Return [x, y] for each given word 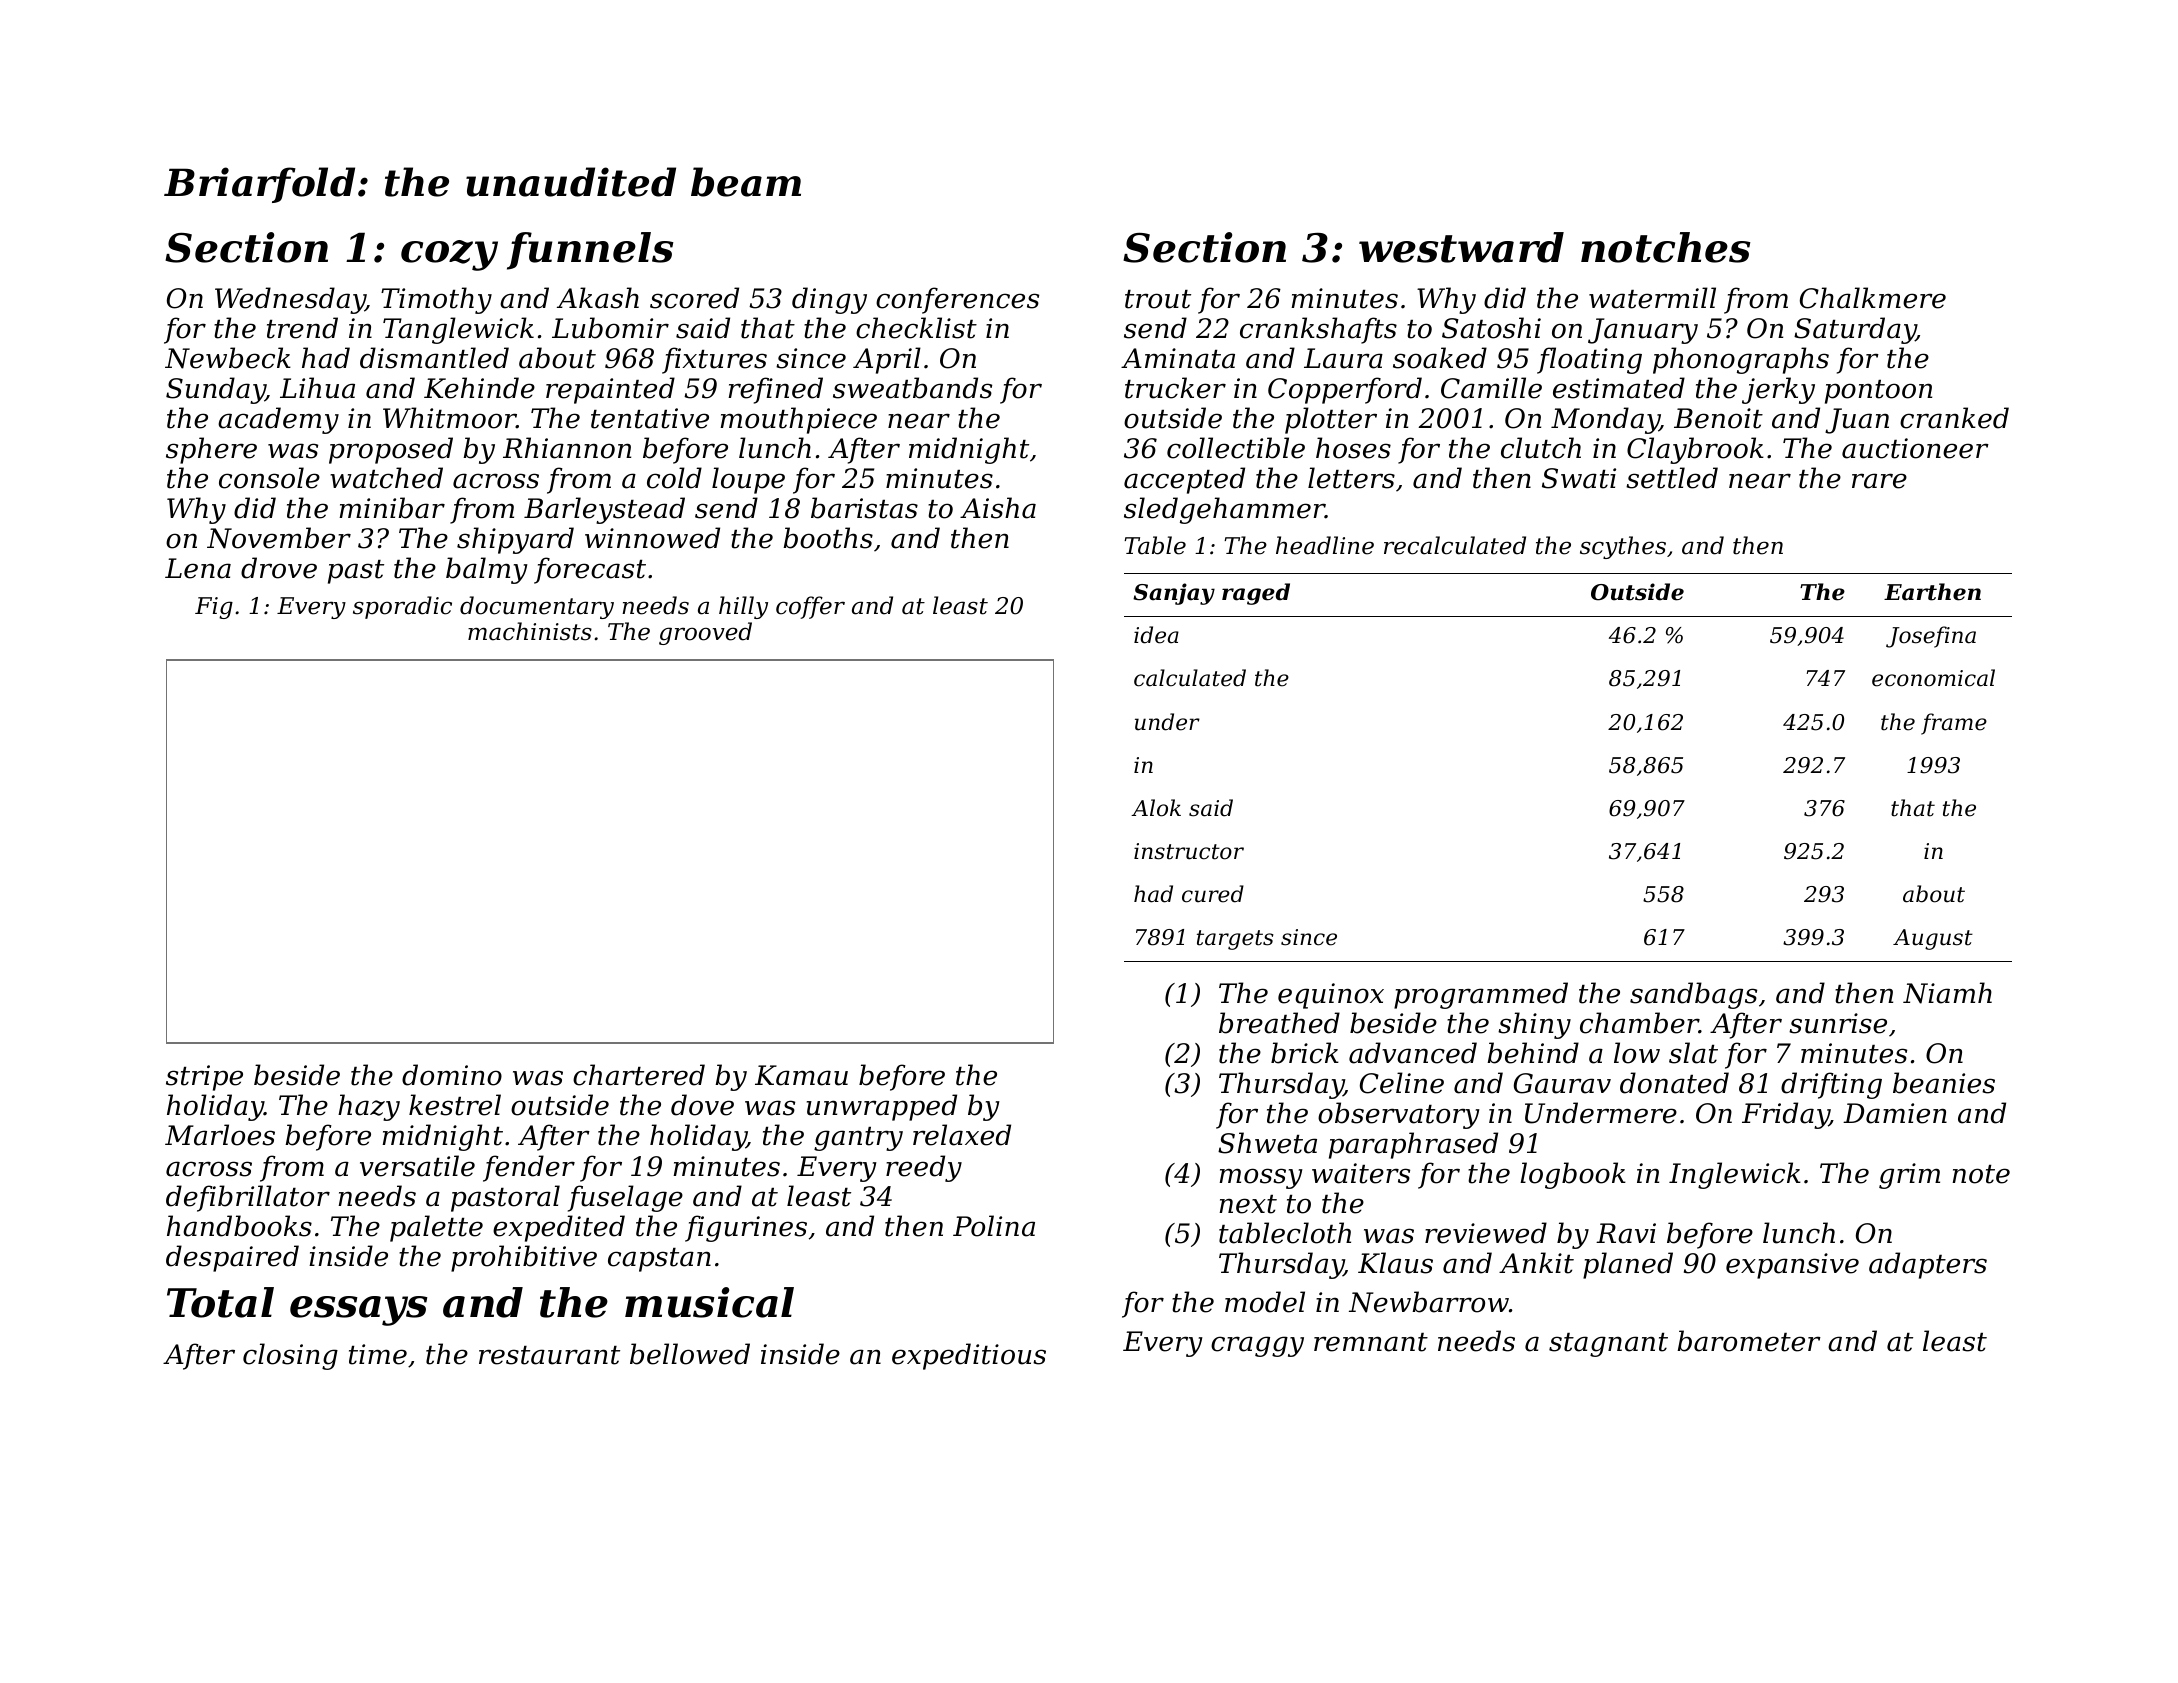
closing [290, 1356]
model [1265, 1302]
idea [1156, 635]
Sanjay [1174, 594]
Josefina [1931, 637]
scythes [1623, 547]
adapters [1928, 1265]
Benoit [1718, 418]
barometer [1749, 1341]
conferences [957, 300]
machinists [530, 631]
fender [529, 1168]
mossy [1261, 1178]
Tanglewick [458, 330]
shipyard [515, 540]
